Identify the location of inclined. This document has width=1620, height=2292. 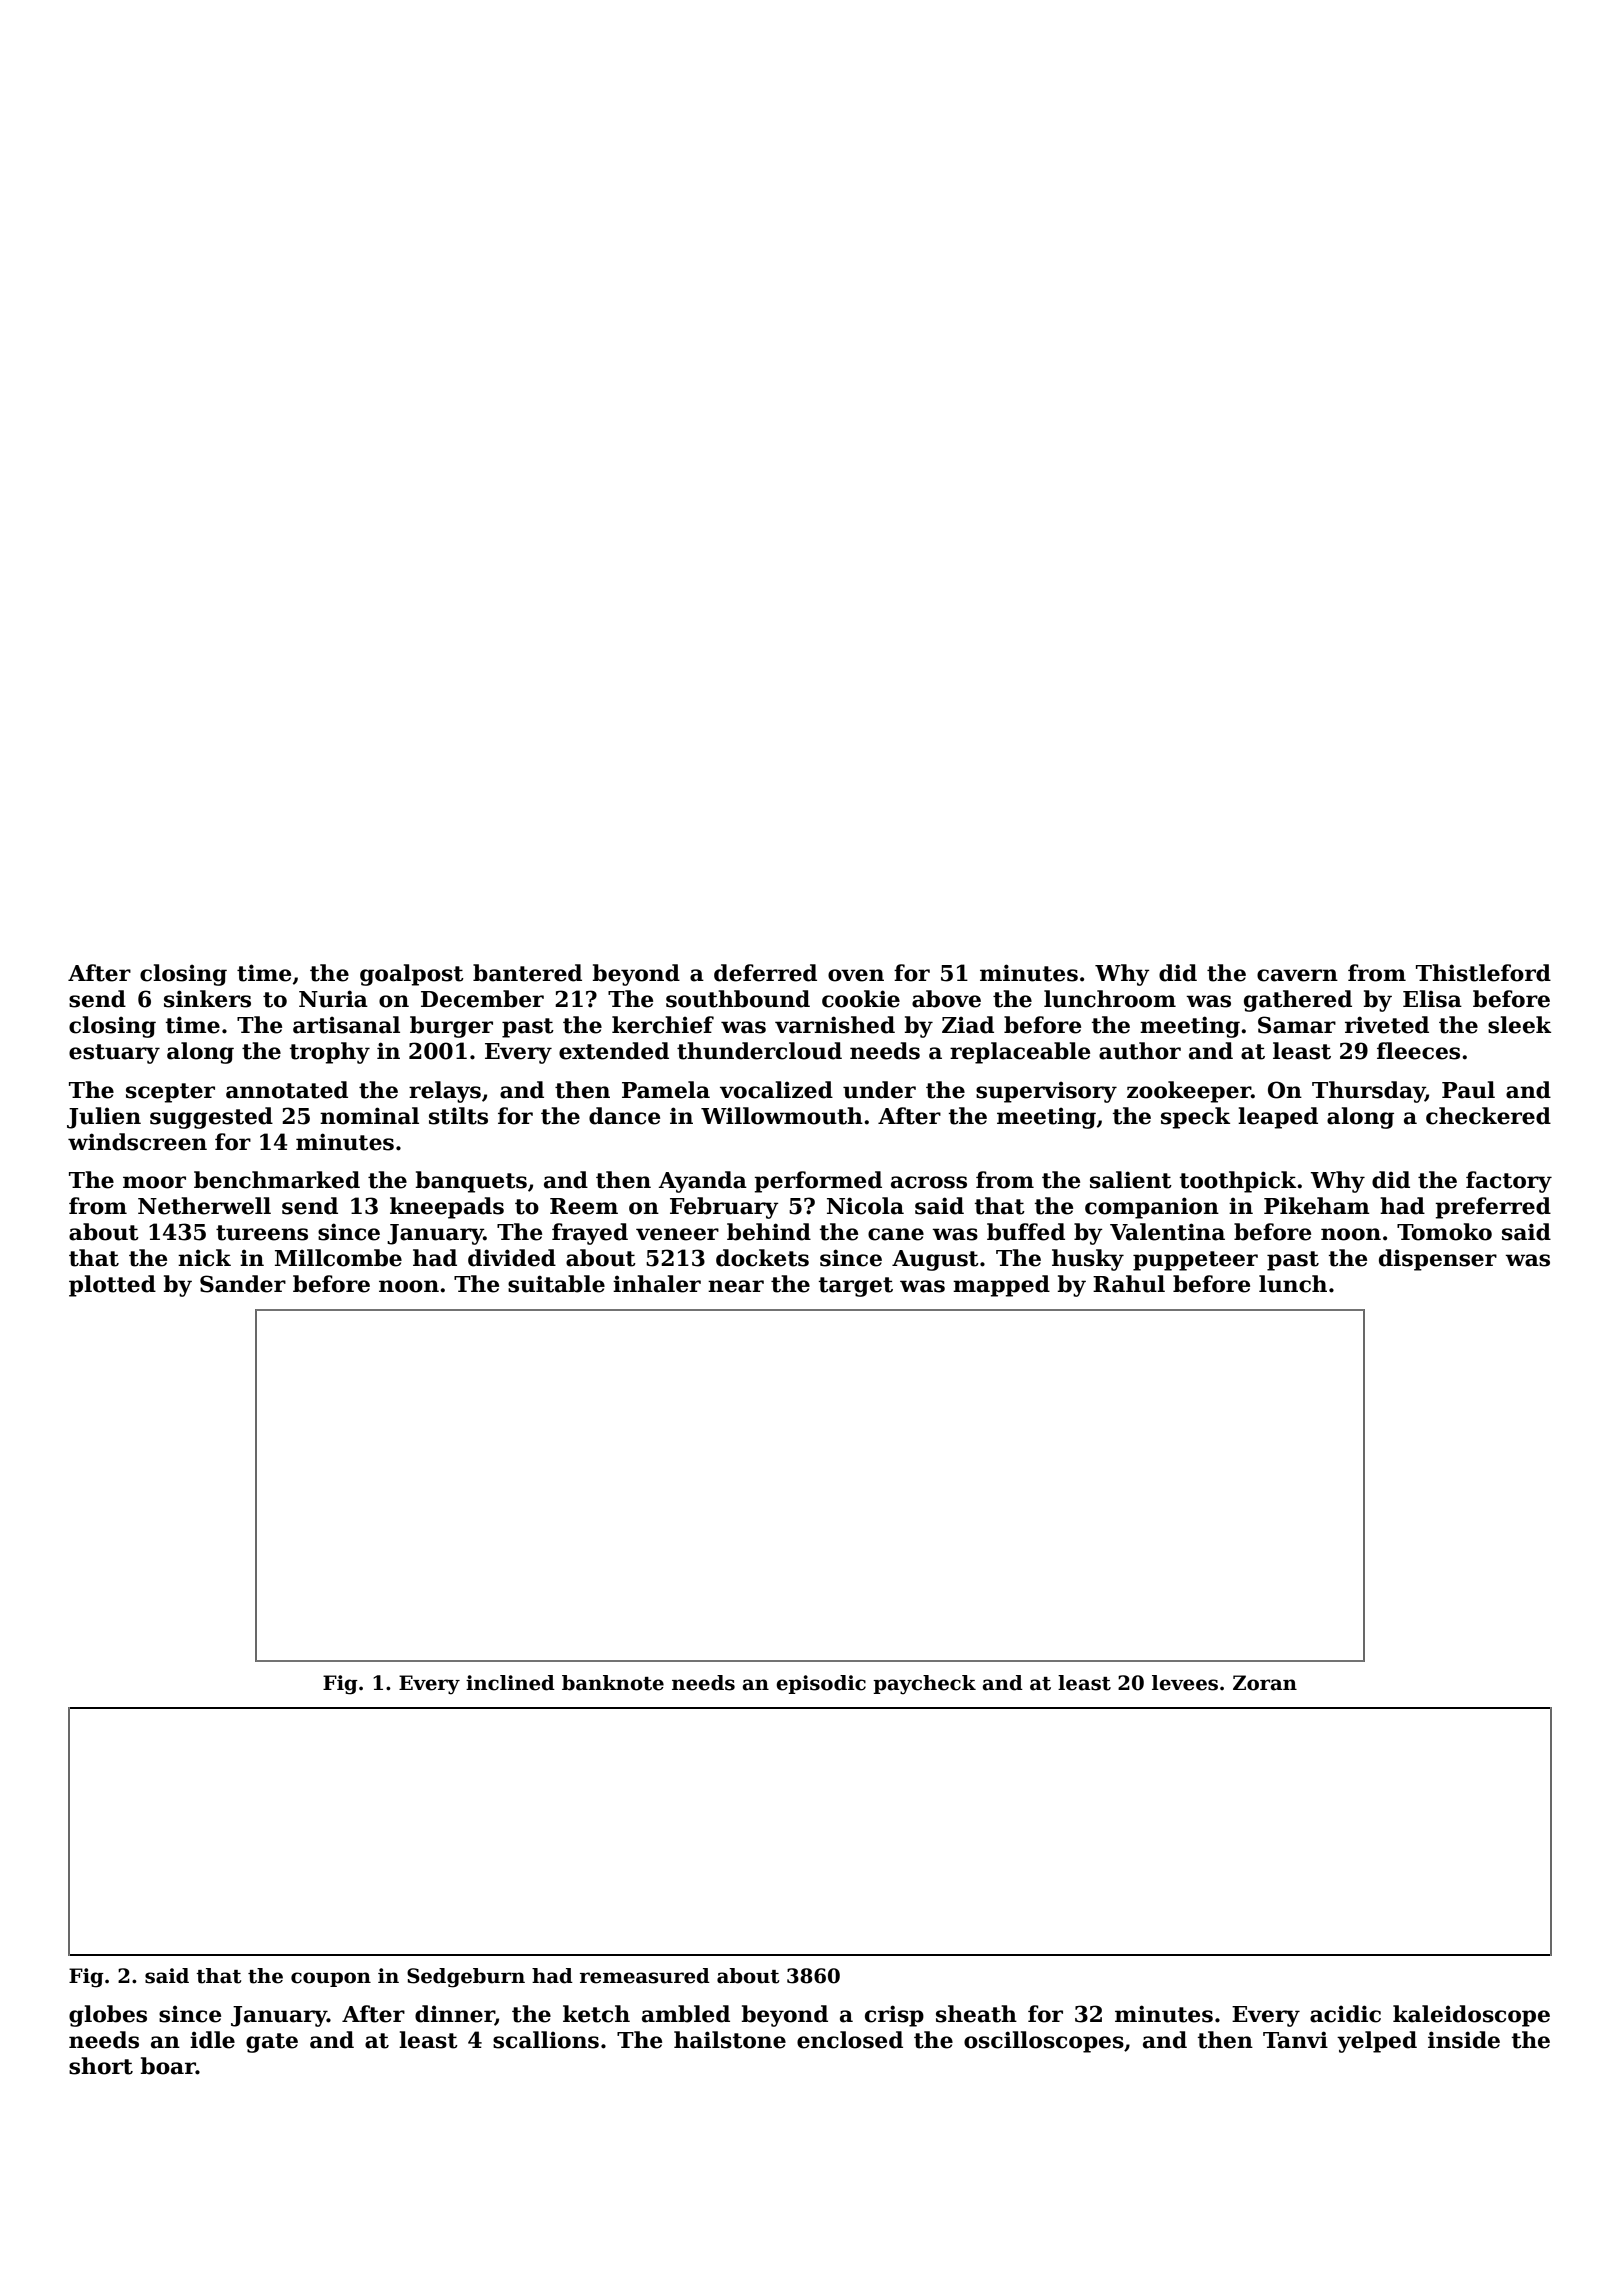
(510, 1683).
